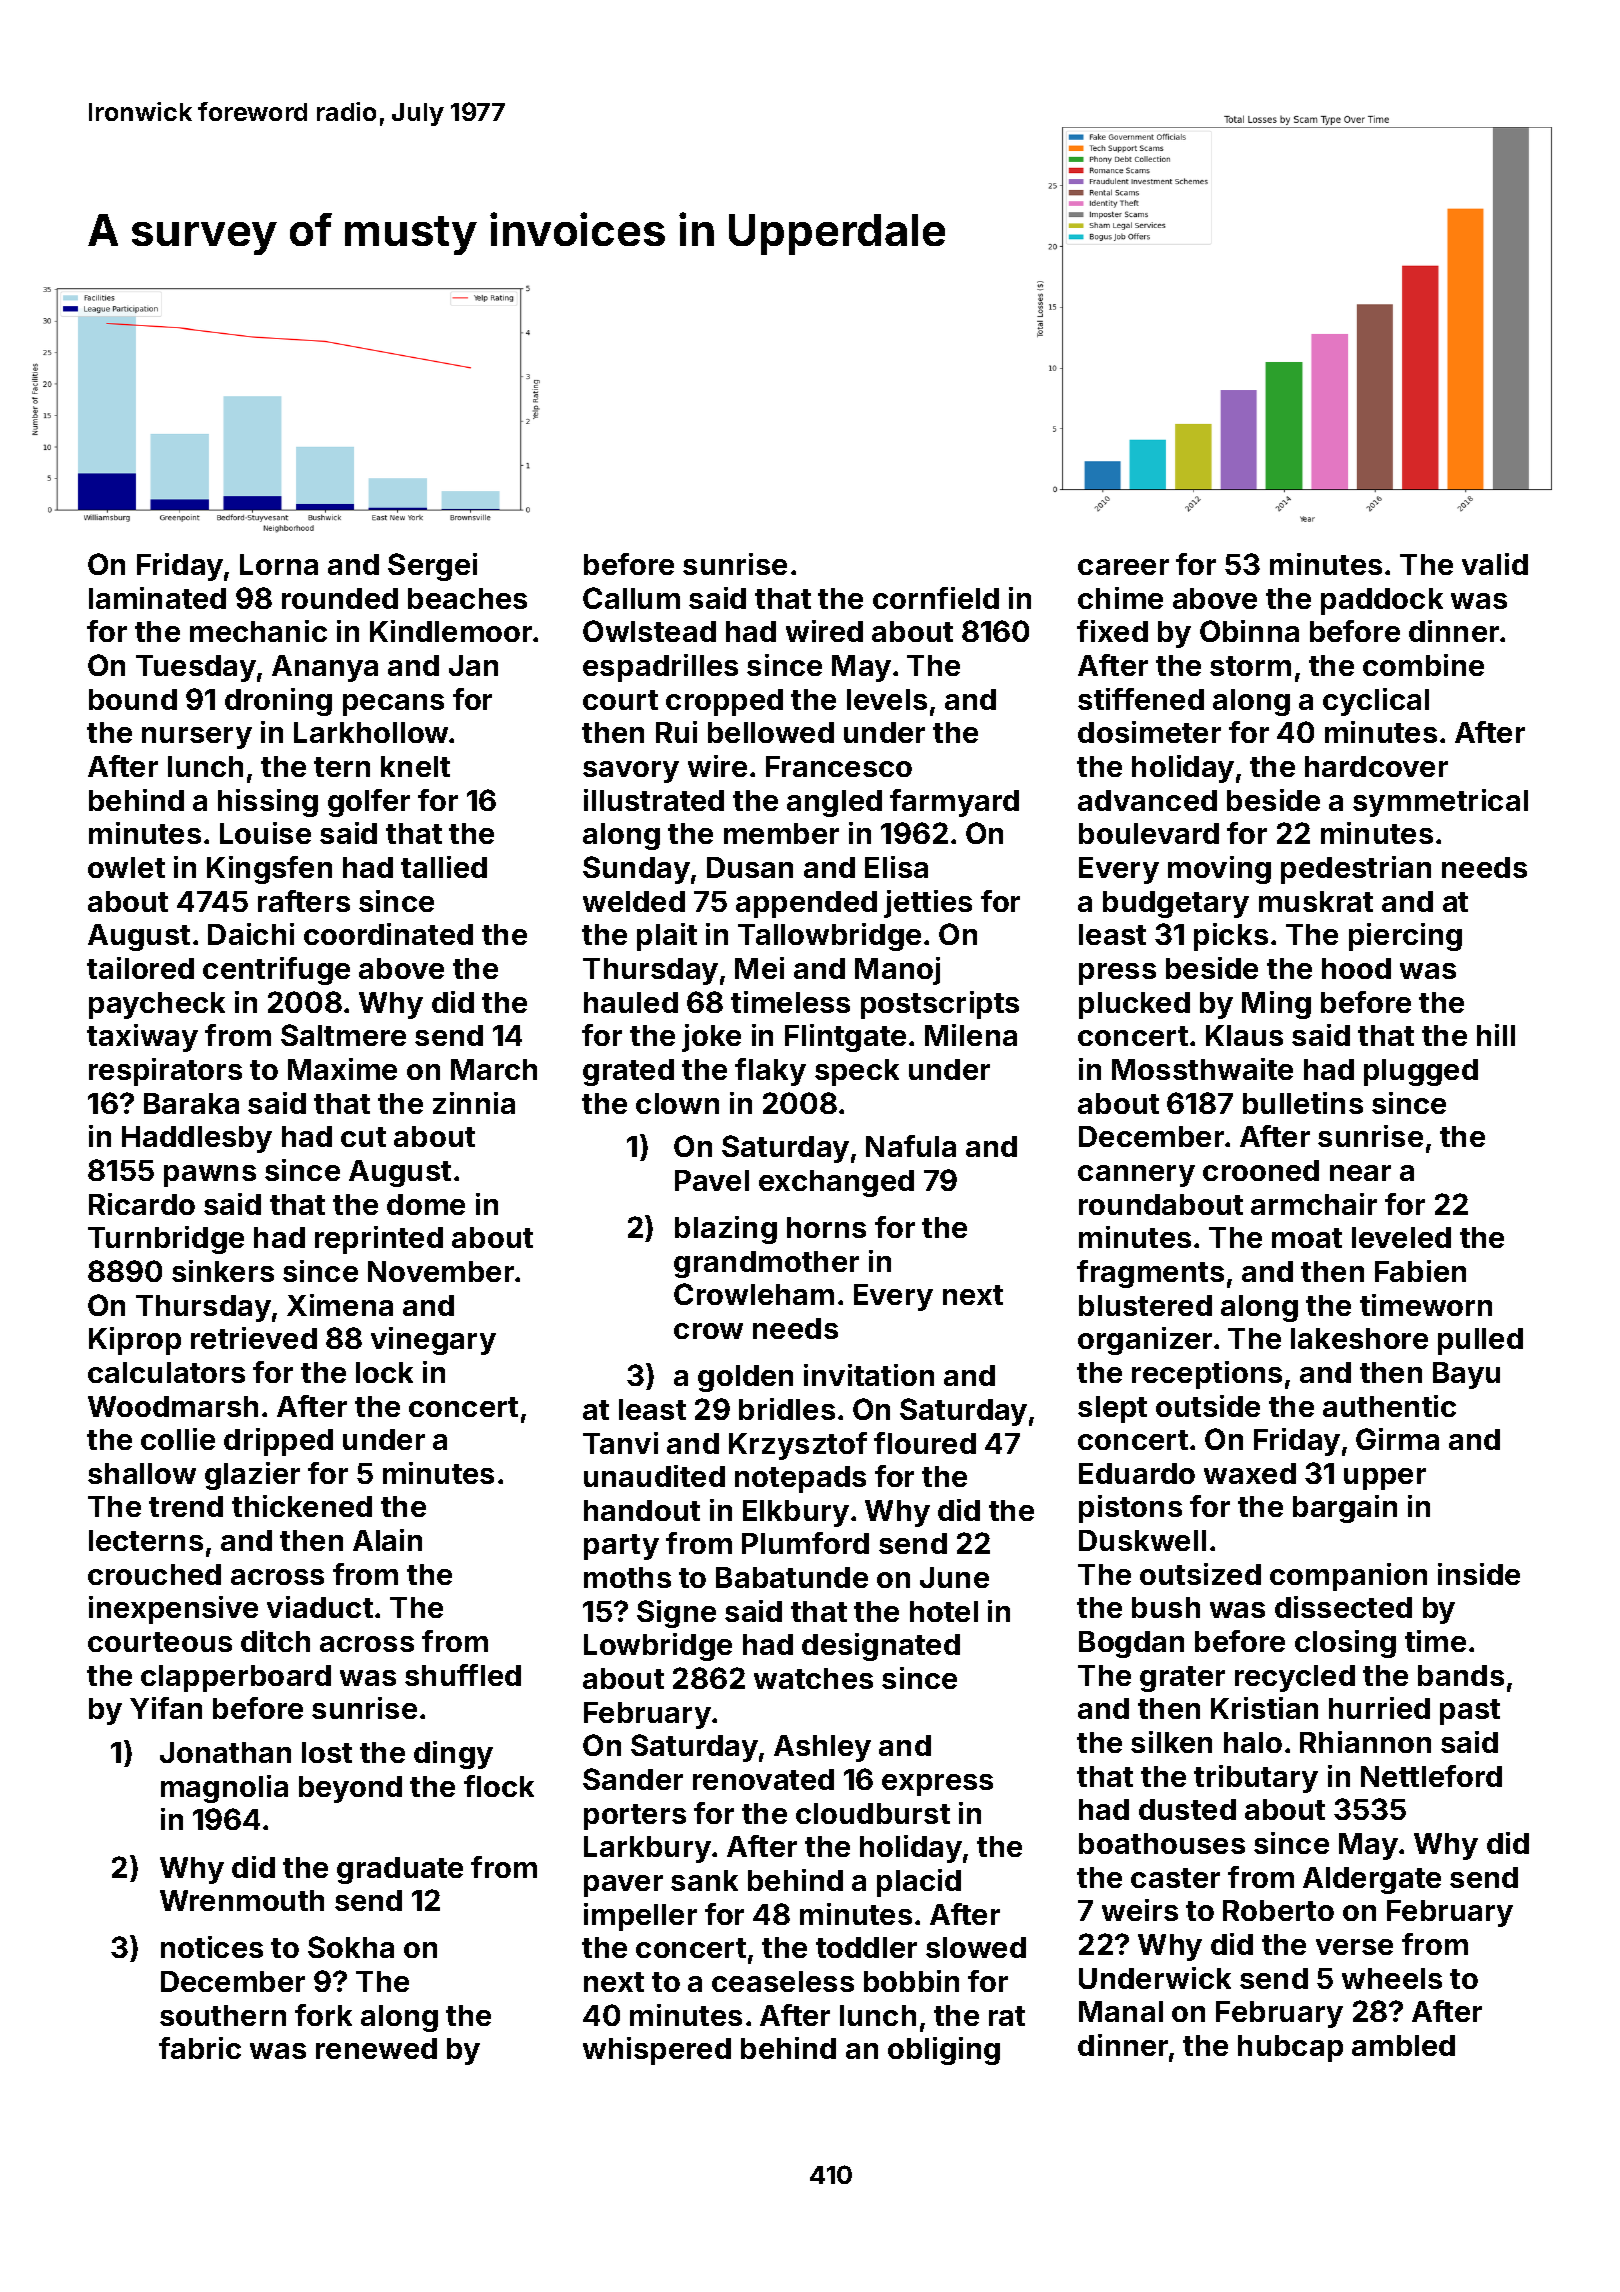 This screenshot has height=2292, width=1620. What do you see at coordinates (1208, 1406) in the screenshot?
I see `outside` at bounding box center [1208, 1406].
